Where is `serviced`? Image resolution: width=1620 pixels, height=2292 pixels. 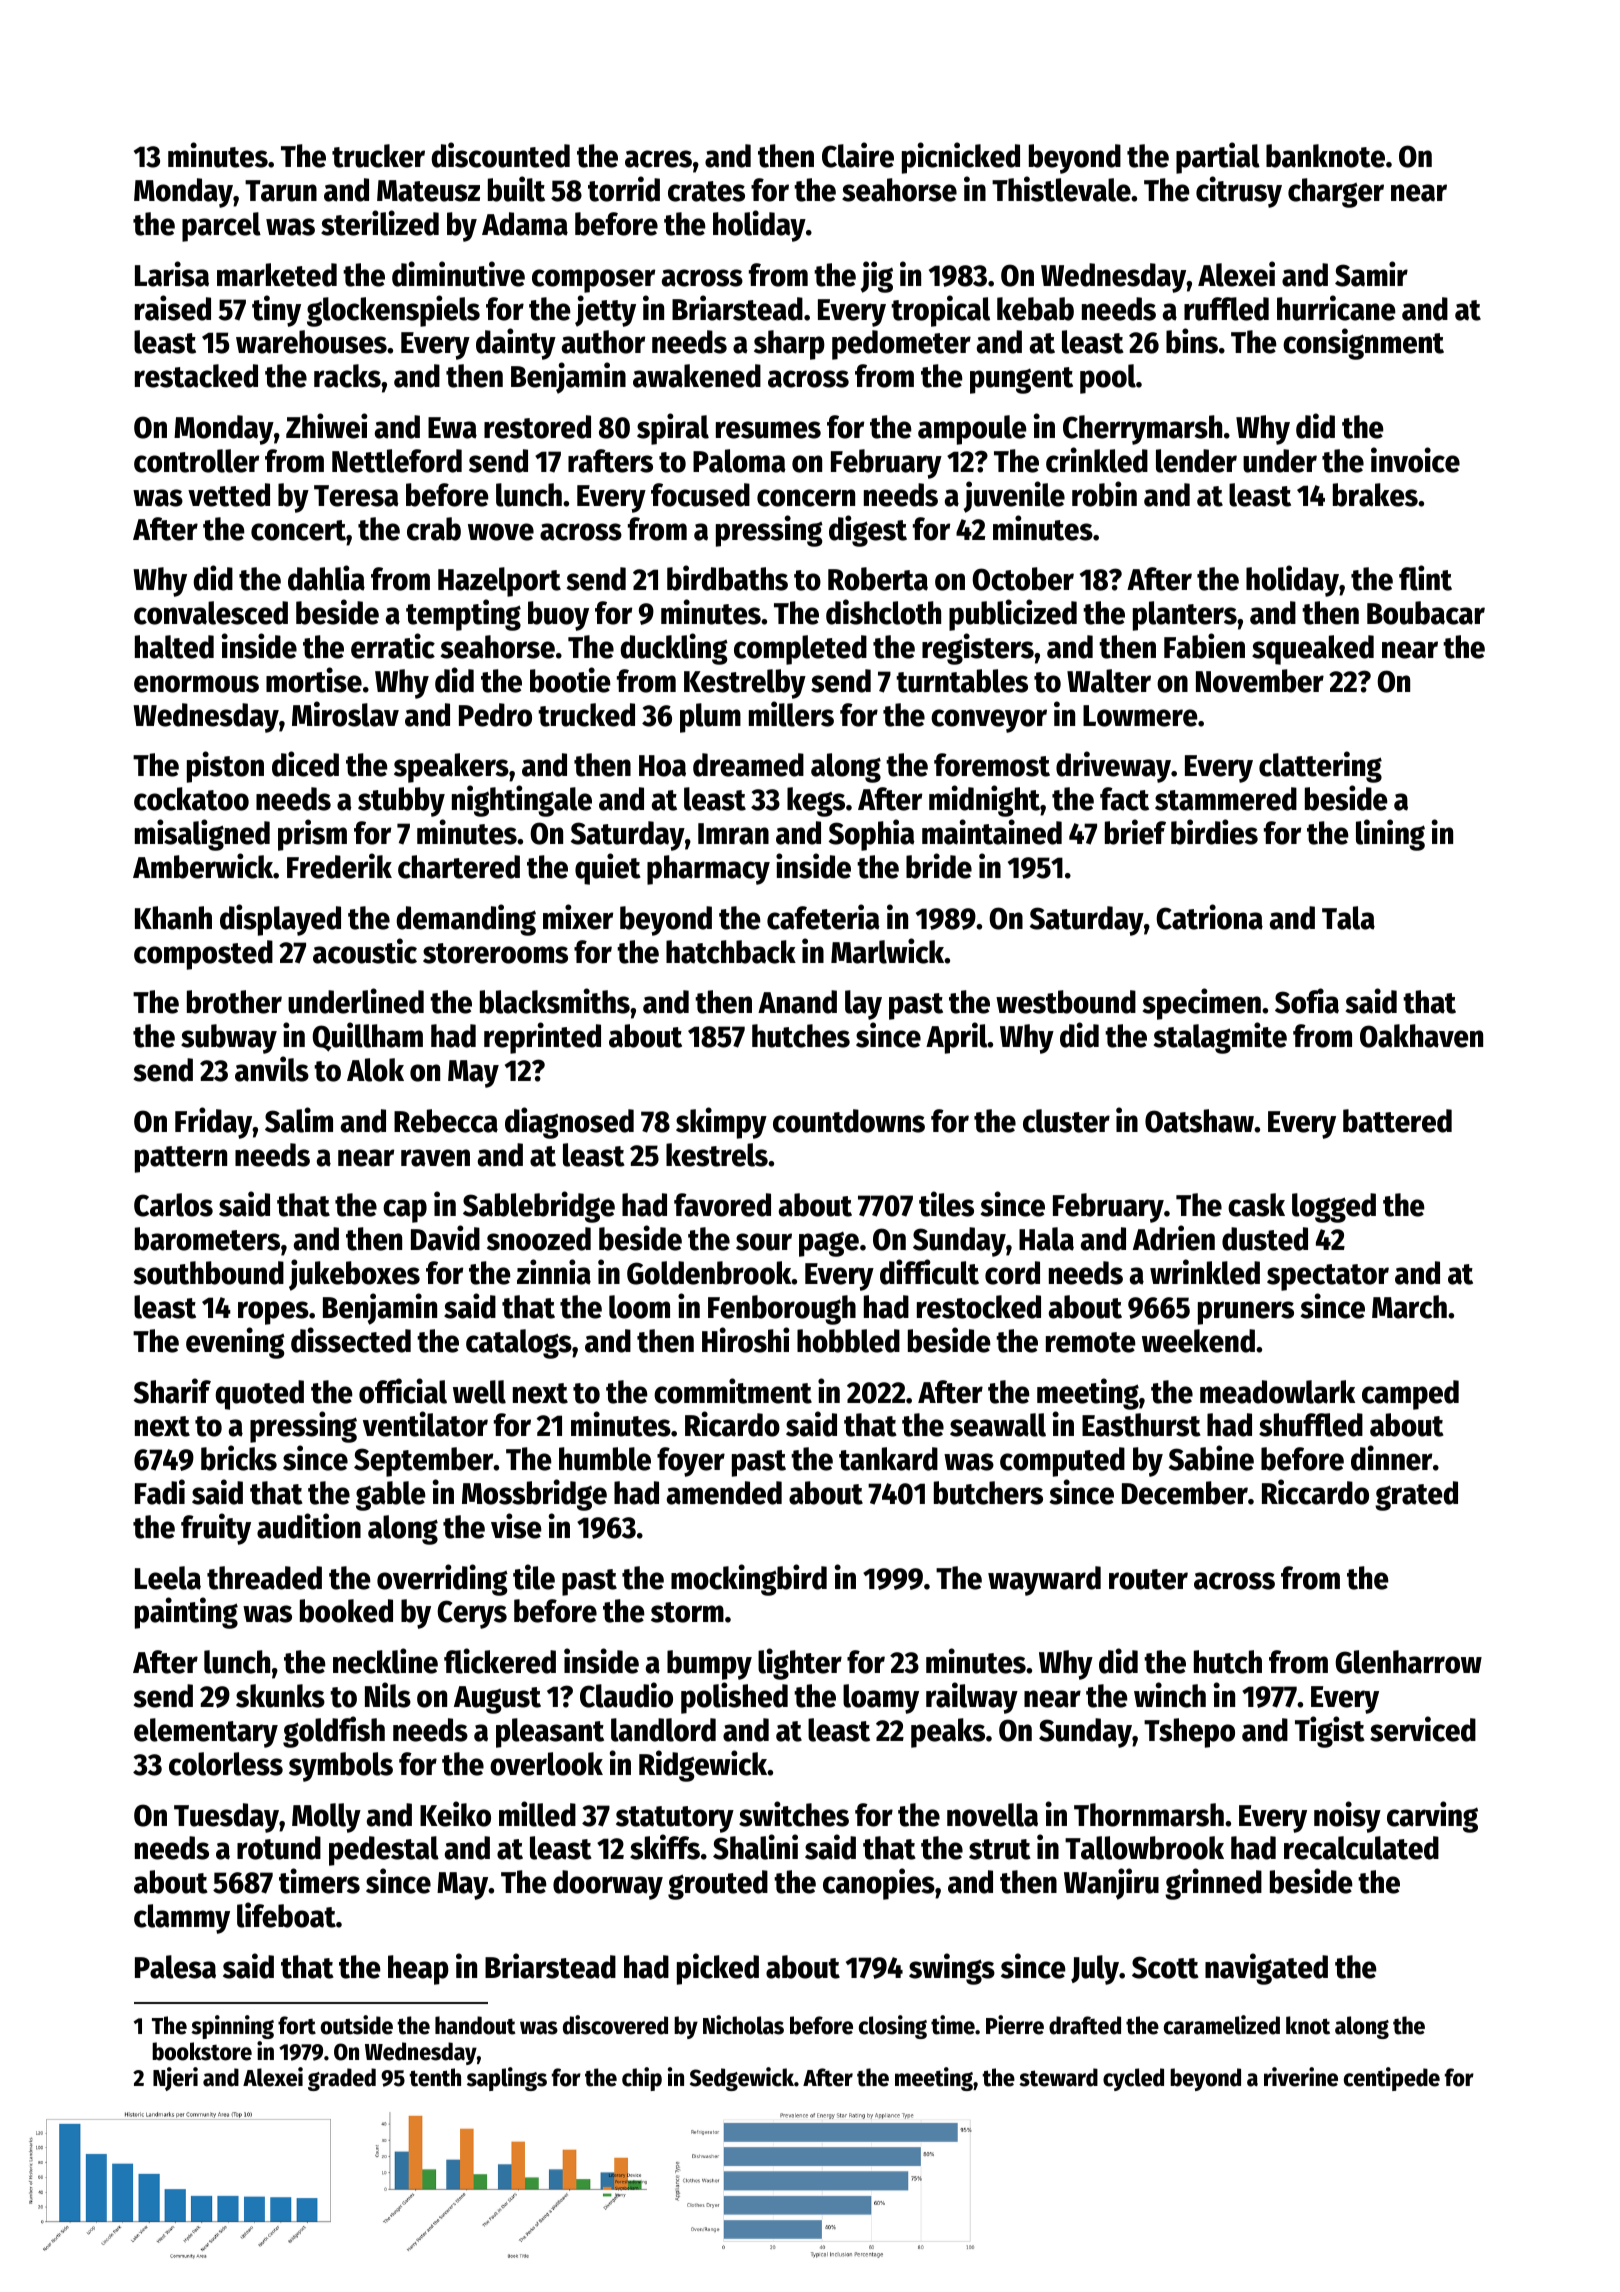 serviced is located at coordinates (1423, 1729).
